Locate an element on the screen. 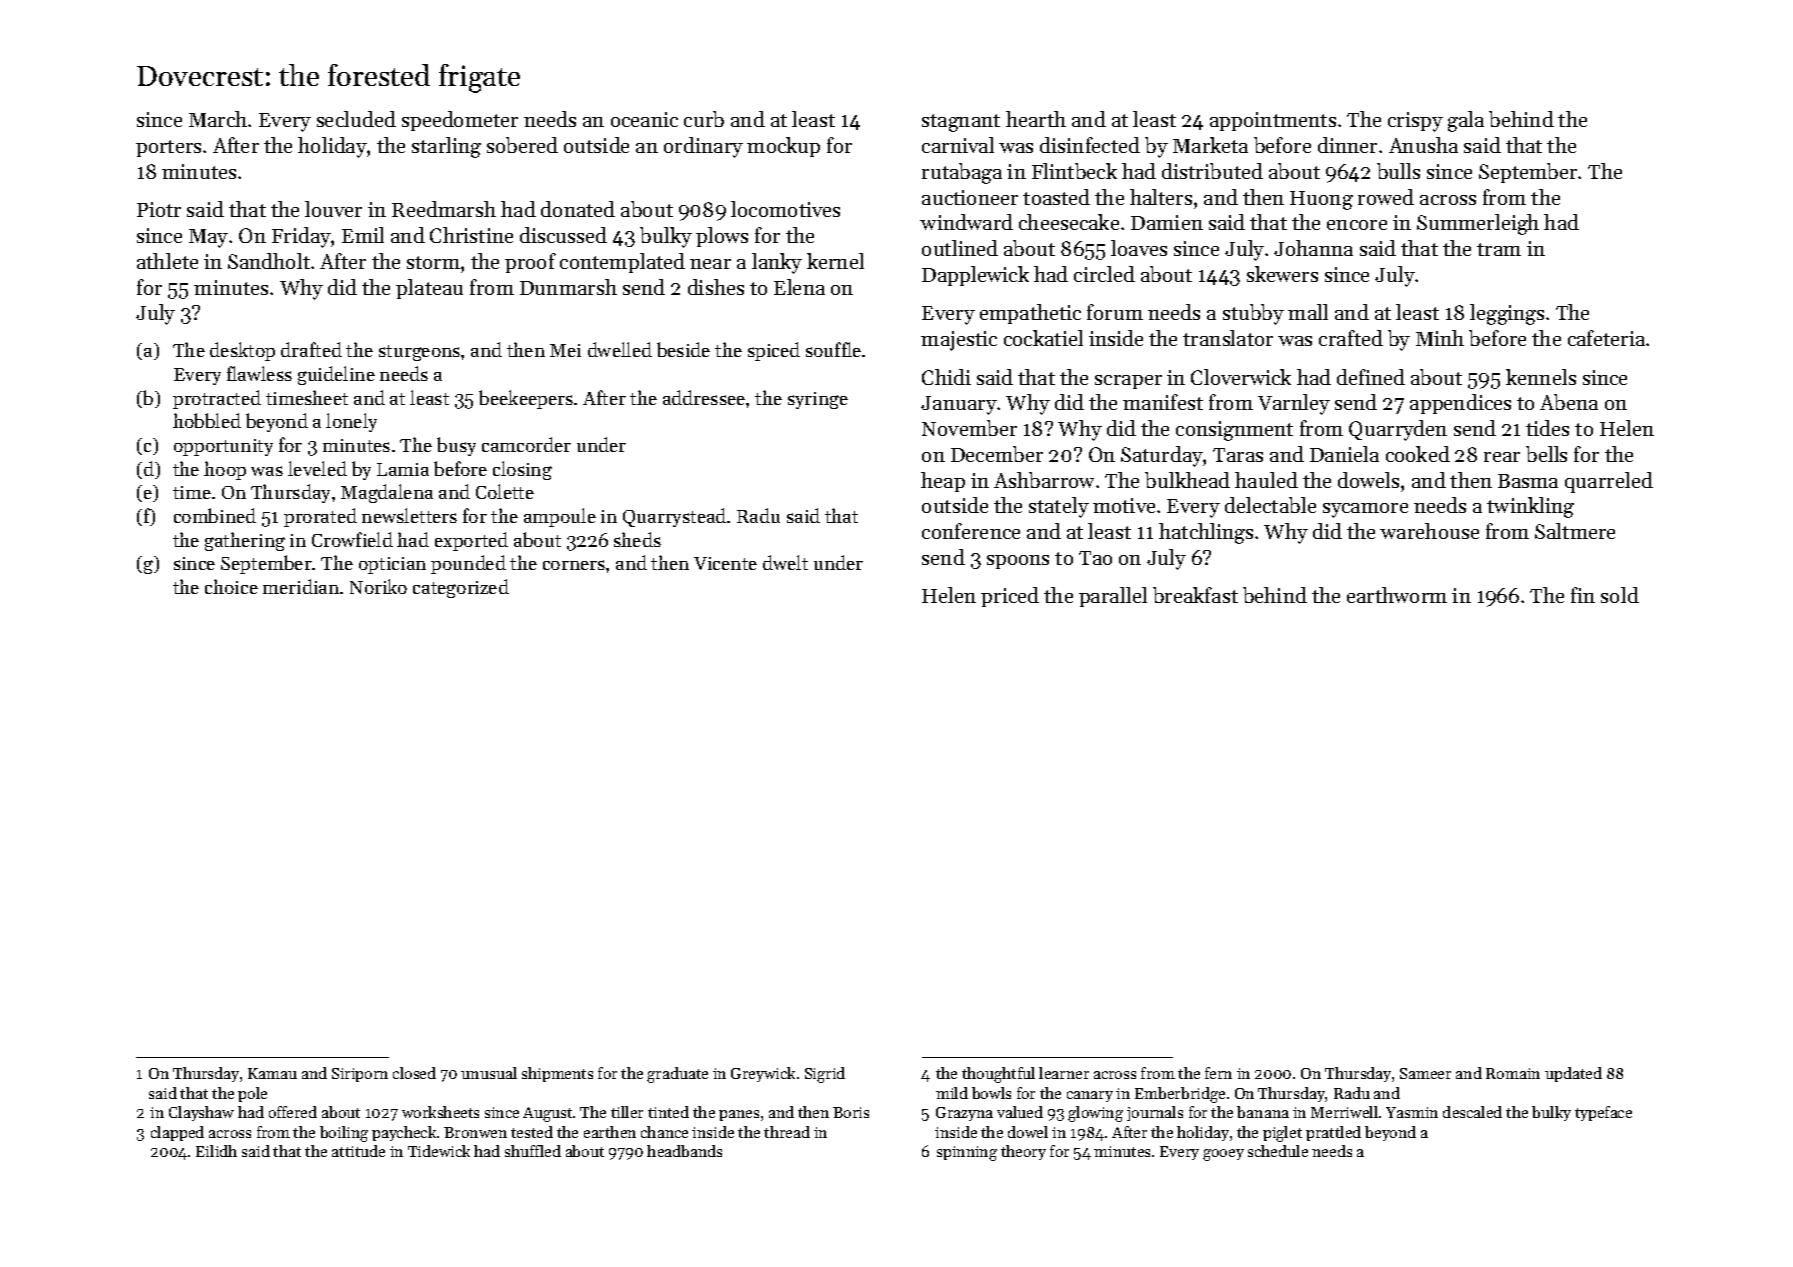 Image resolution: width=1793 pixels, height=1267 pixels. beside is located at coordinates (683, 349).
